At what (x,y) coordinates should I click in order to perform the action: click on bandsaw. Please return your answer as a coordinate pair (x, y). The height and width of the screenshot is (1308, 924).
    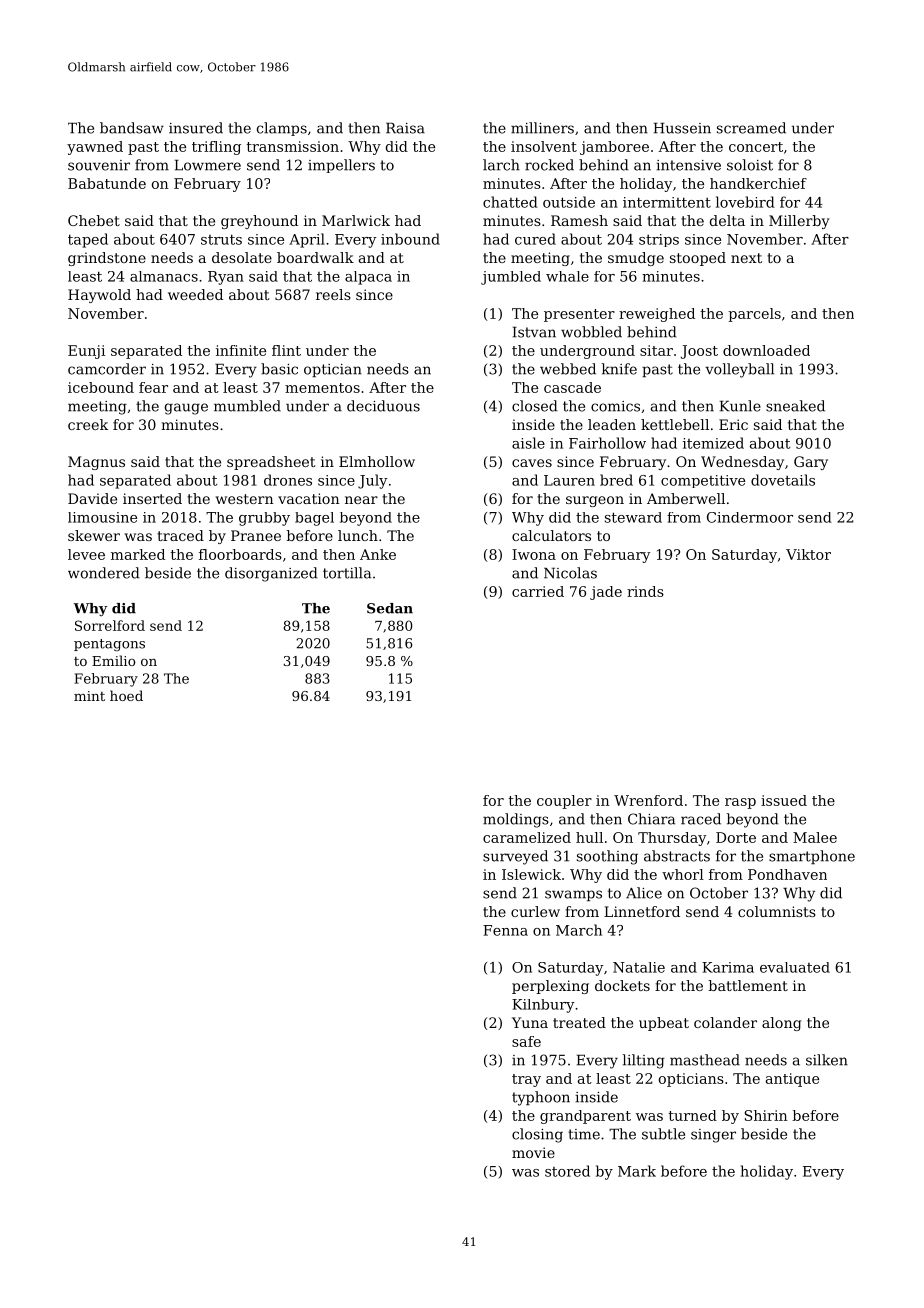
    Looking at the image, I should click on (132, 128).
